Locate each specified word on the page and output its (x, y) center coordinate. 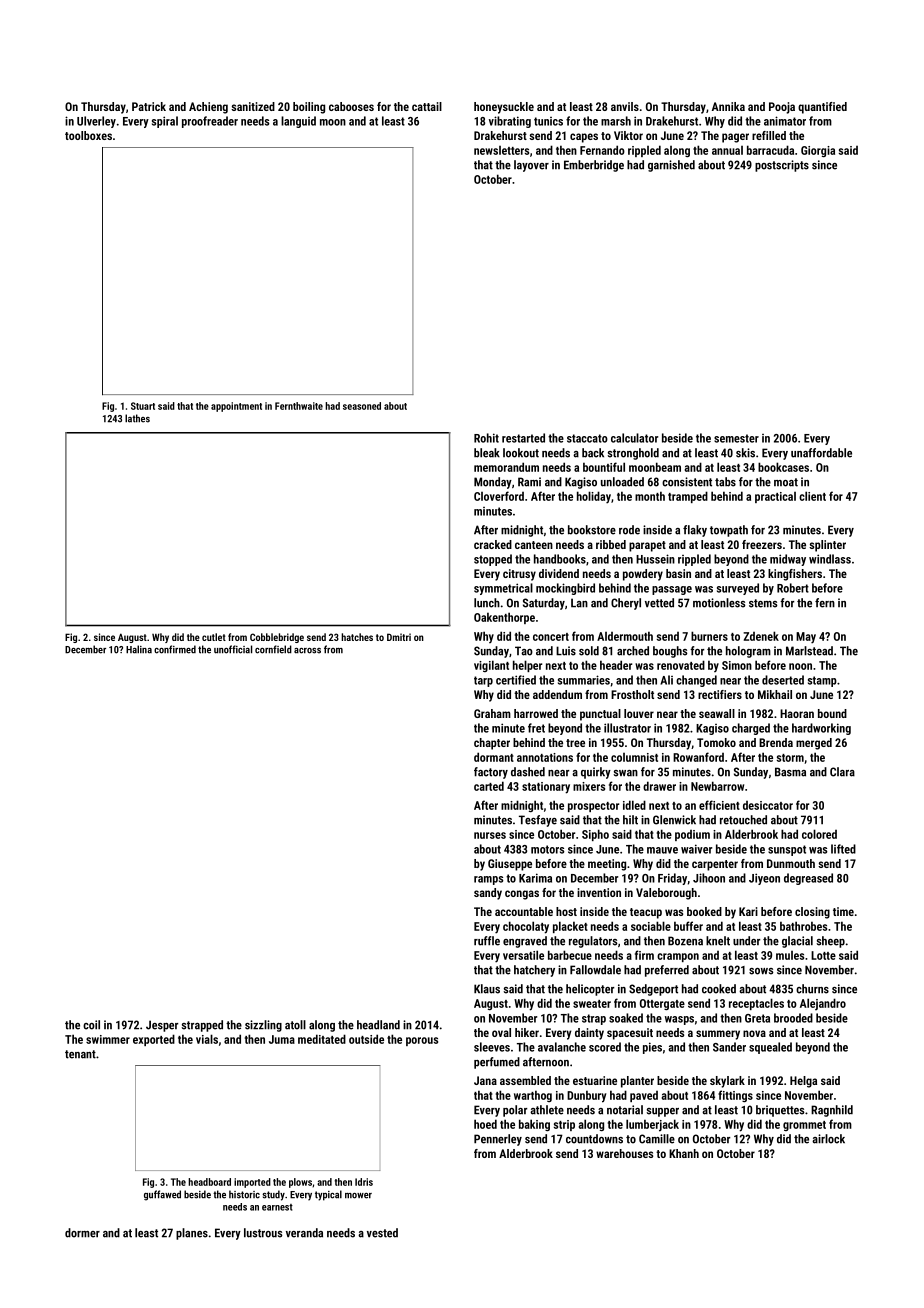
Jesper (162, 1026)
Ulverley (96, 122)
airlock (828, 1139)
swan (626, 773)
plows (300, 1183)
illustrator (627, 728)
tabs (725, 482)
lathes (137, 418)
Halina (139, 649)
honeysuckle (504, 108)
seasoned (362, 406)
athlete (547, 1110)
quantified (822, 108)
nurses (490, 835)
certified (516, 680)
